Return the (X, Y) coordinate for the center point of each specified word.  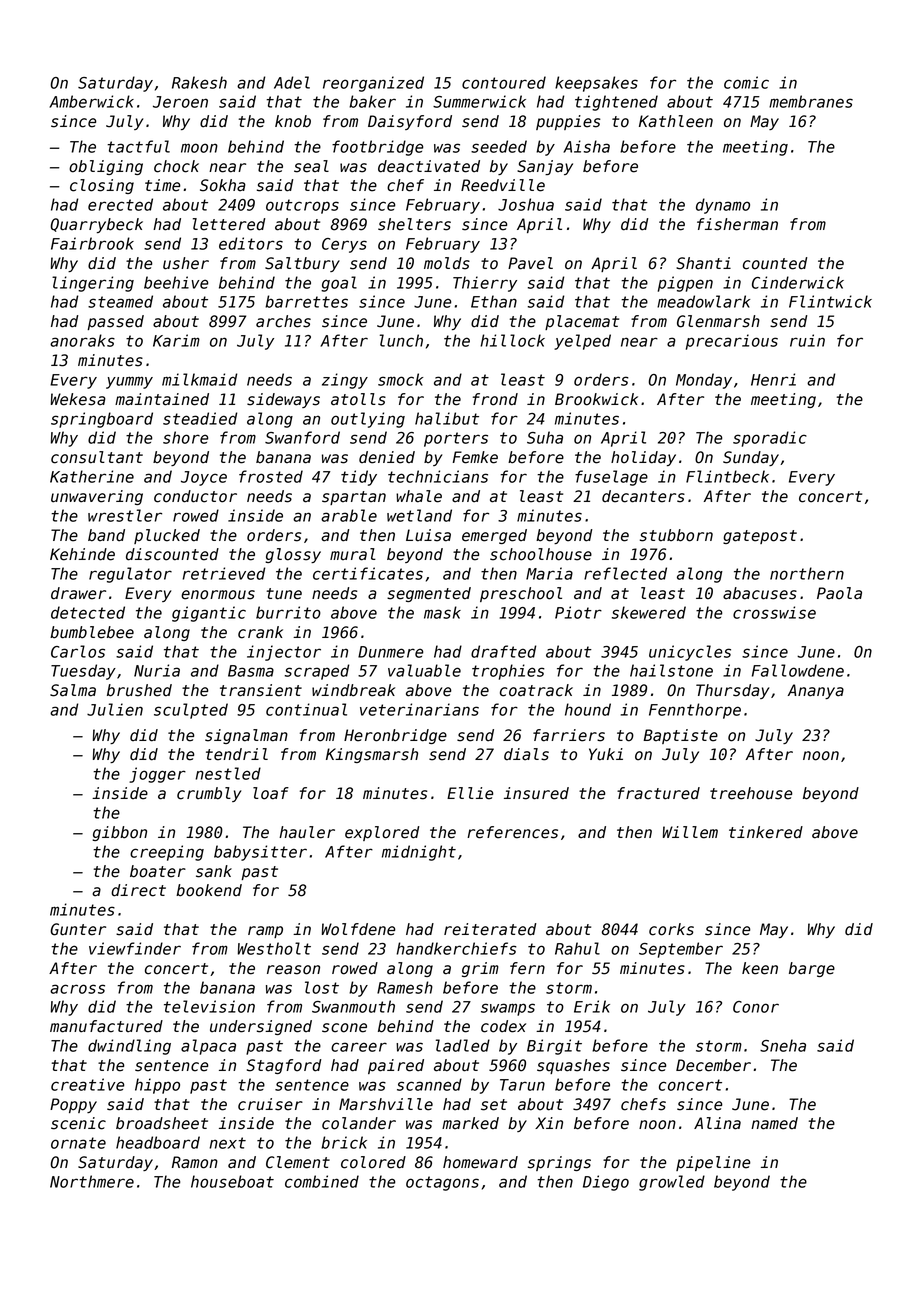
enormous (218, 595)
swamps (508, 1009)
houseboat (232, 1181)
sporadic (770, 439)
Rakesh (199, 82)
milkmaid (199, 379)
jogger (157, 775)
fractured (658, 793)
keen (760, 968)
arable (349, 515)
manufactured (106, 1026)
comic (746, 82)
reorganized (373, 84)
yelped (582, 342)
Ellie (470, 793)
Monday (704, 381)
